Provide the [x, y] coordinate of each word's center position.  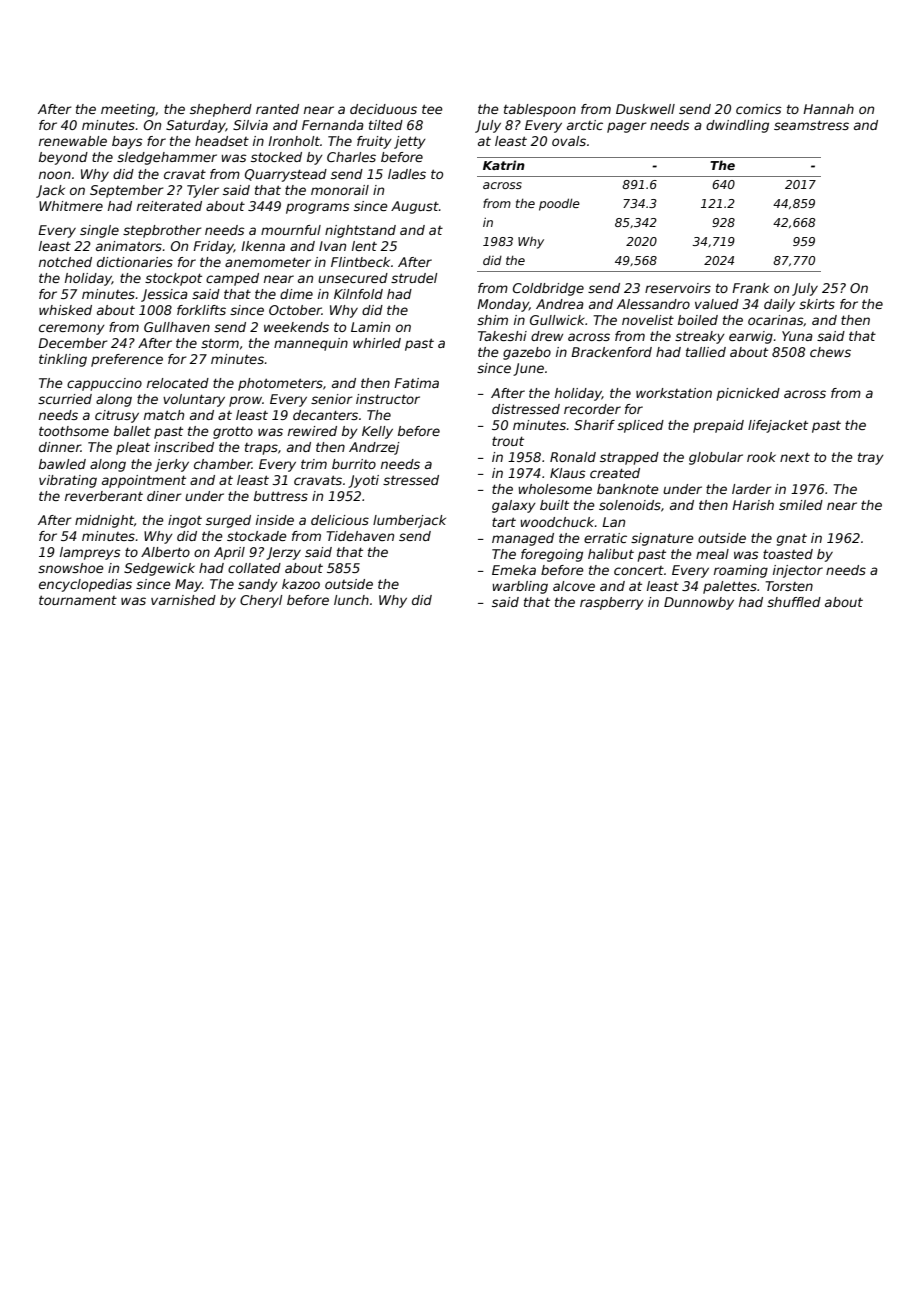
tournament [78, 600]
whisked [65, 310]
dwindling [737, 126]
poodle [559, 204]
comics [759, 109]
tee [432, 109]
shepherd [221, 110]
